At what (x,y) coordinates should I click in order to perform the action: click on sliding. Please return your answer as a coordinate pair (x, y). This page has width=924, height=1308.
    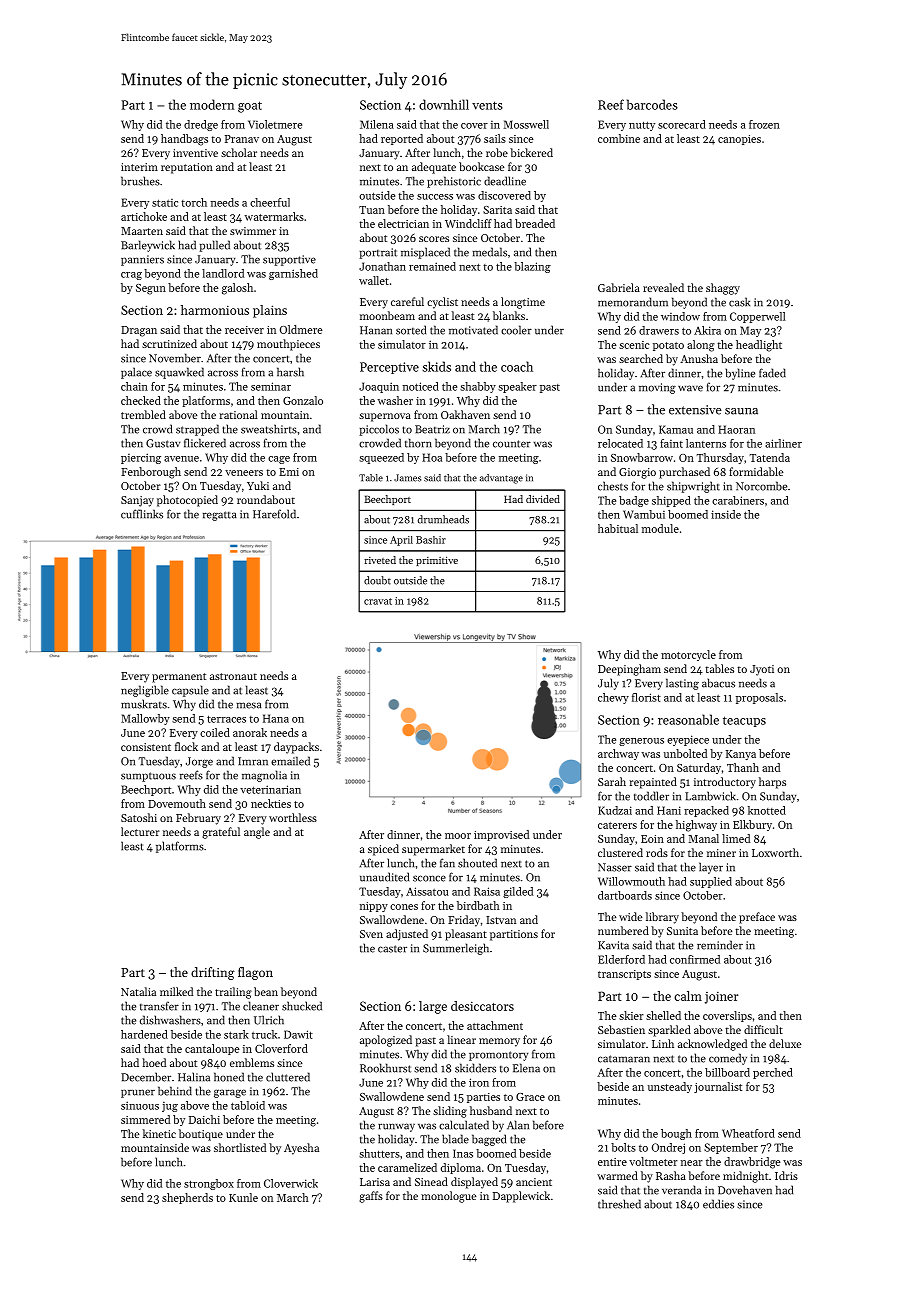
    Looking at the image, I should click on (450, 1112).
